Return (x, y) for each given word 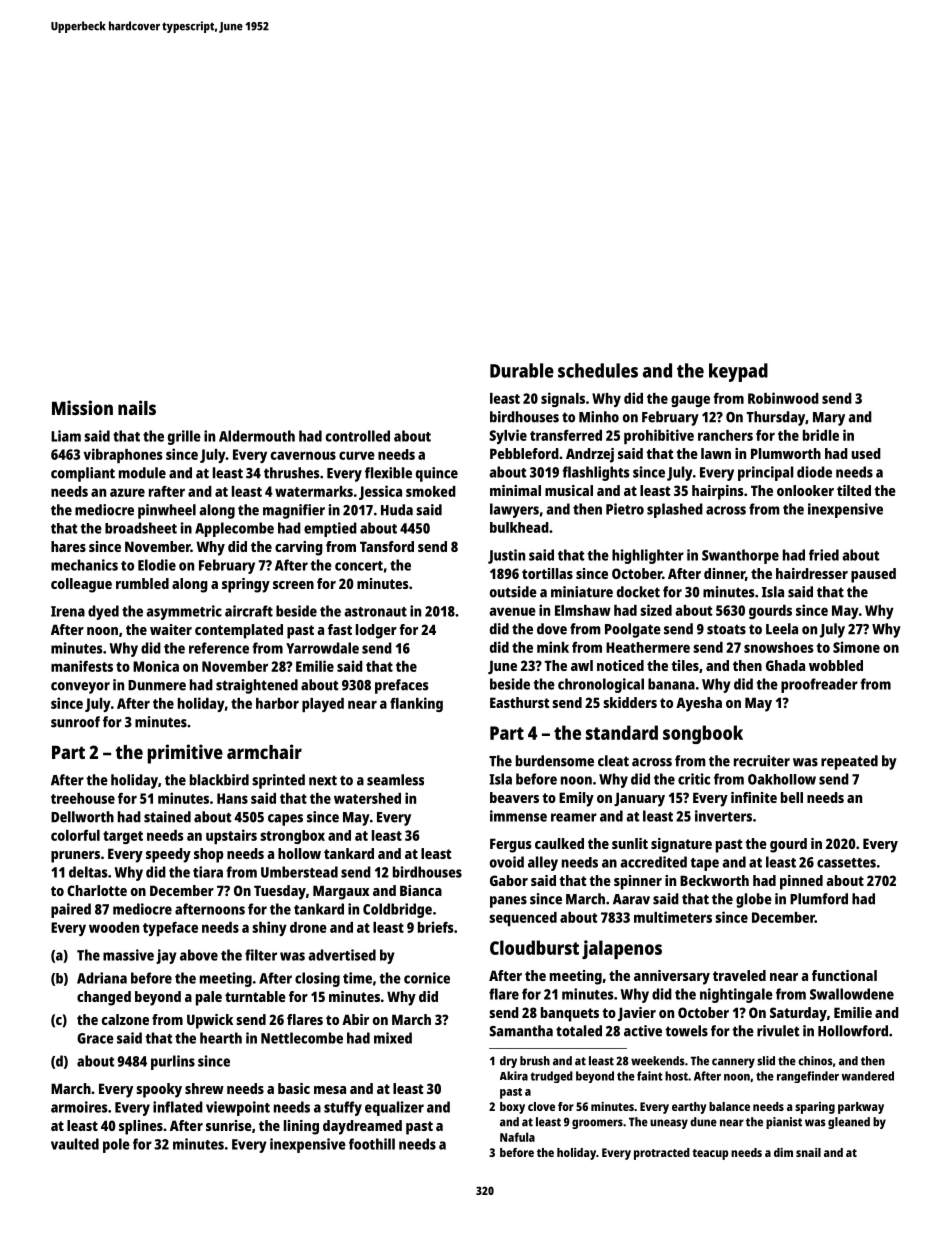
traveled (739, 975)
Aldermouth (257, 436)
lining (301, 1127)
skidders (630, 702)
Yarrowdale (322, 648)
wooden (114, 927)
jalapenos (622, 949)
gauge (690, 401)
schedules (598, 370)
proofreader (819, 685)
